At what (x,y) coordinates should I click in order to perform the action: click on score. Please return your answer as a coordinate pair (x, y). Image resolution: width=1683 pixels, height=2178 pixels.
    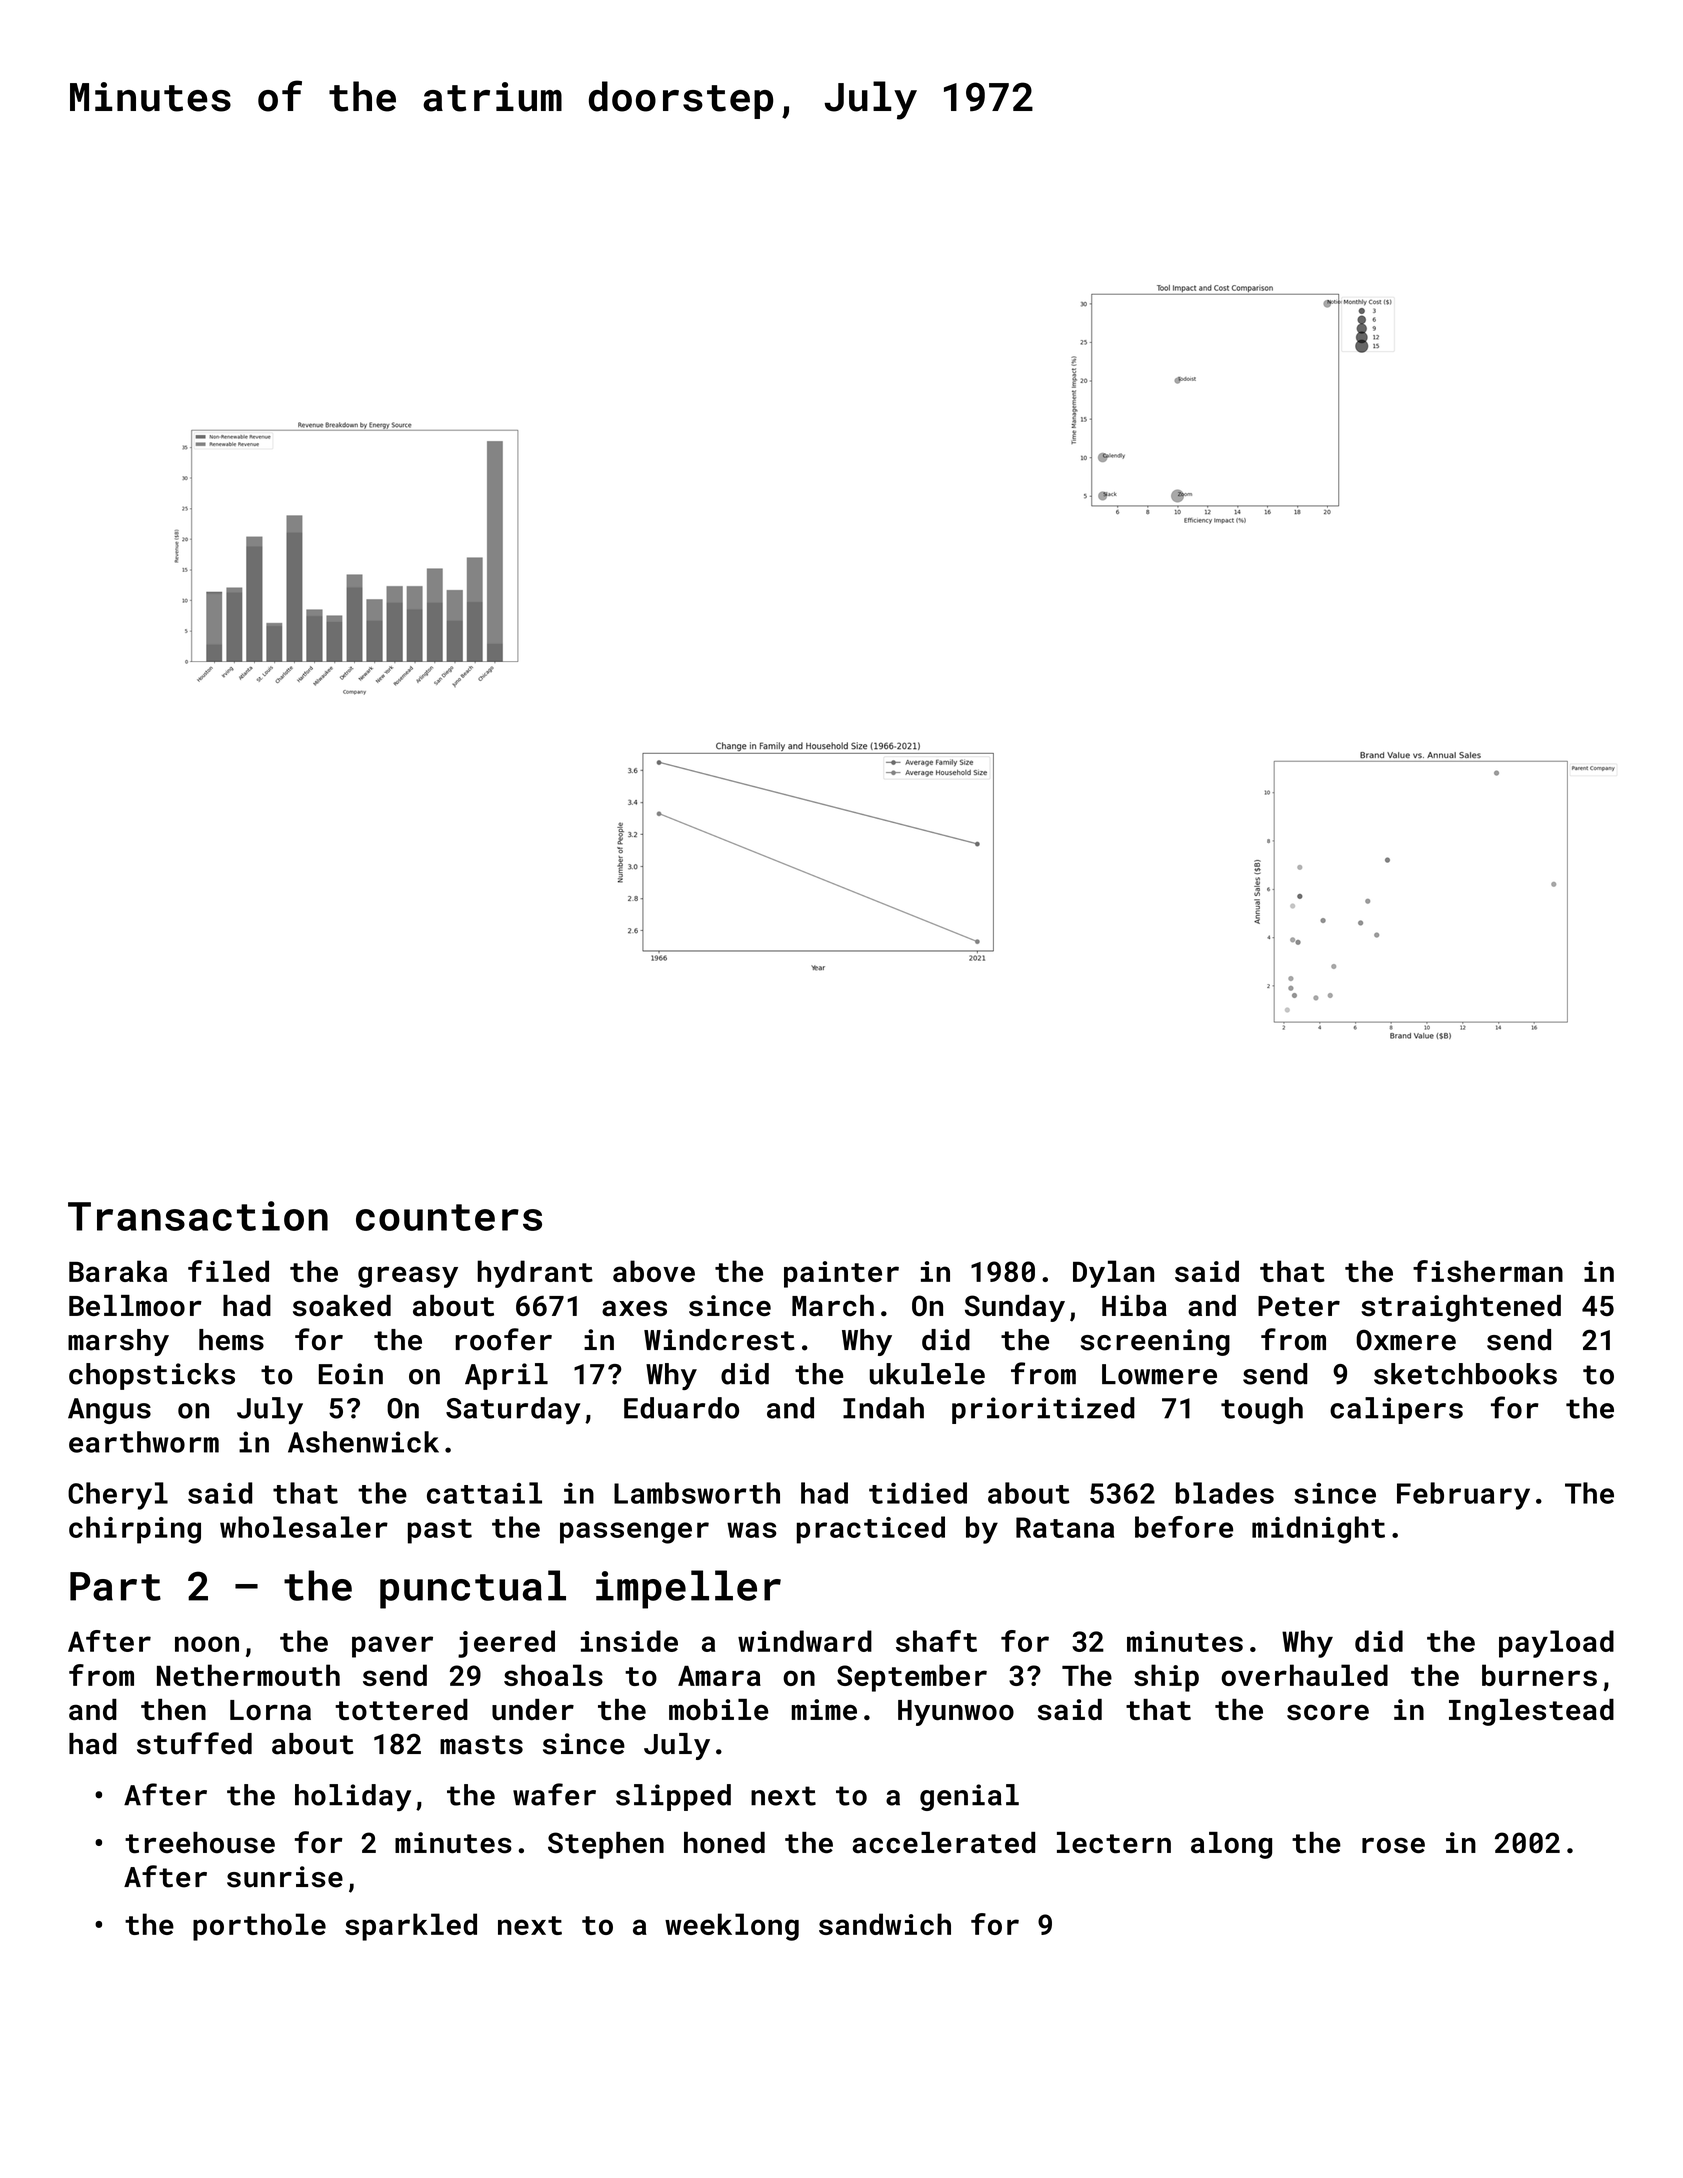
    Looking at the image, I should click on (1328, 1712).
